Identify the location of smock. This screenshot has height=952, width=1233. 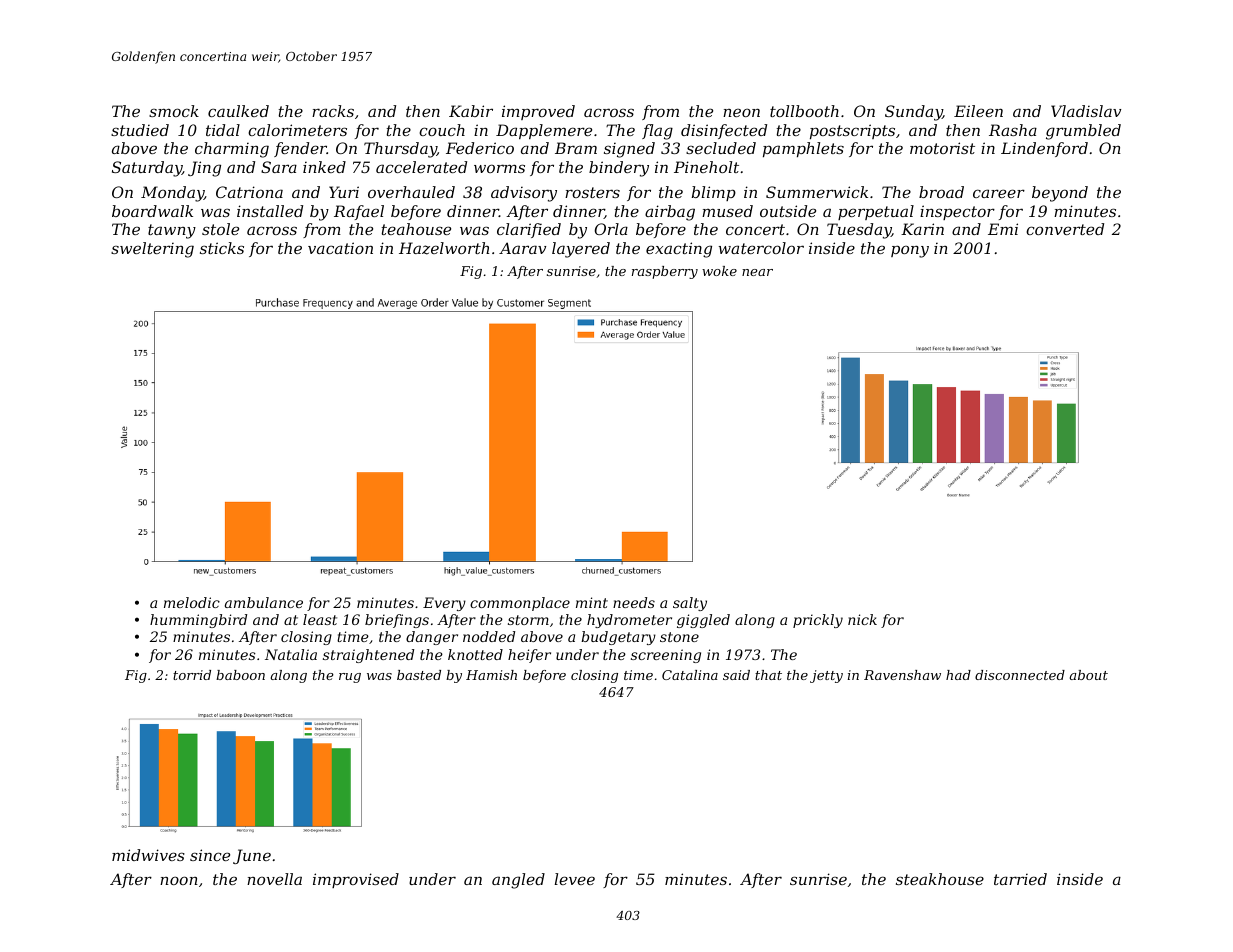
(174, 111).
